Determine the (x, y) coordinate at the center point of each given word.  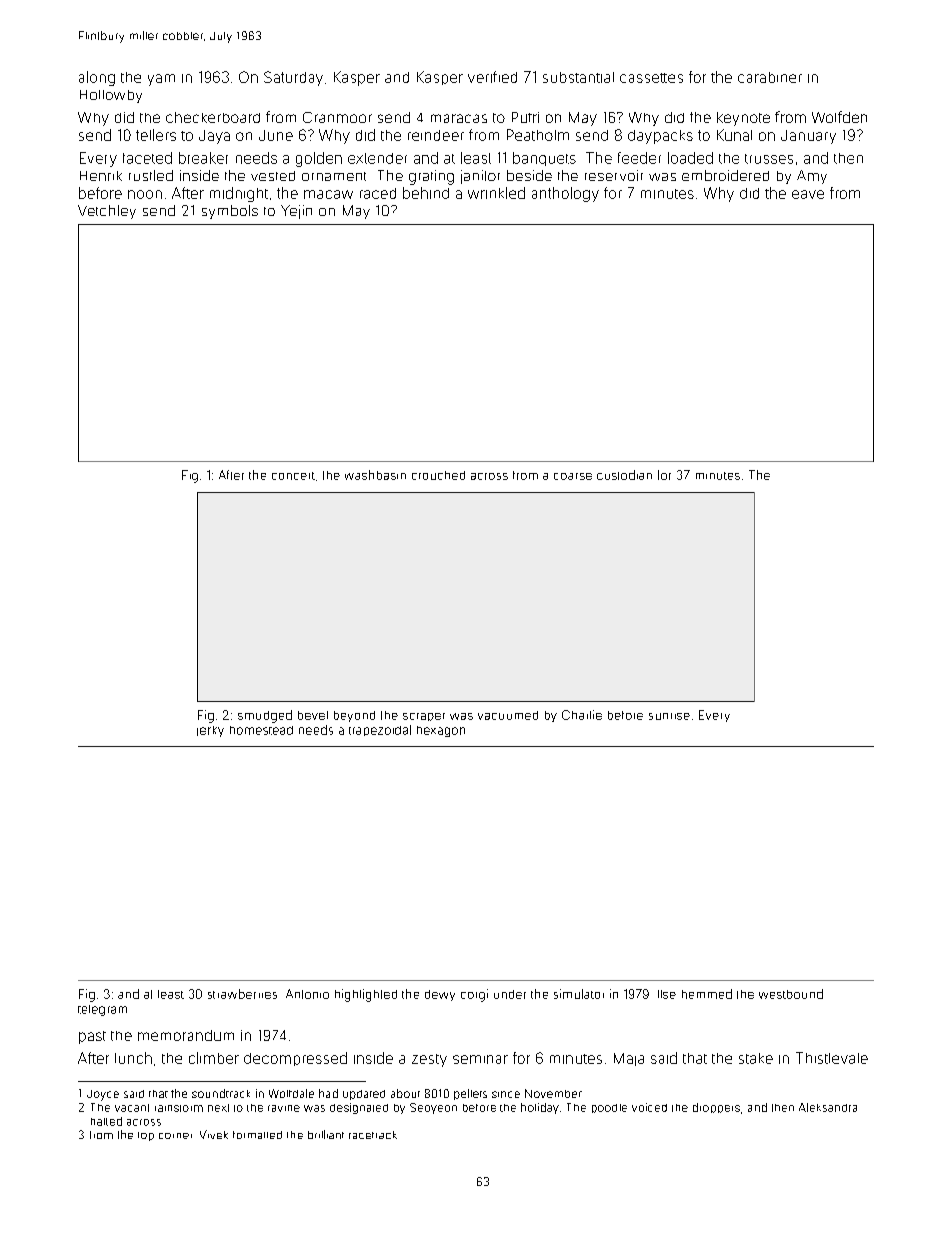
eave (808, 194)
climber (214, 1058)
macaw (328, 194)
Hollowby (111, 96)
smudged (265, 716)
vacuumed (508, 715)
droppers (716, 1108)
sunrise (669, 716)
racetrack (373, 1135)
